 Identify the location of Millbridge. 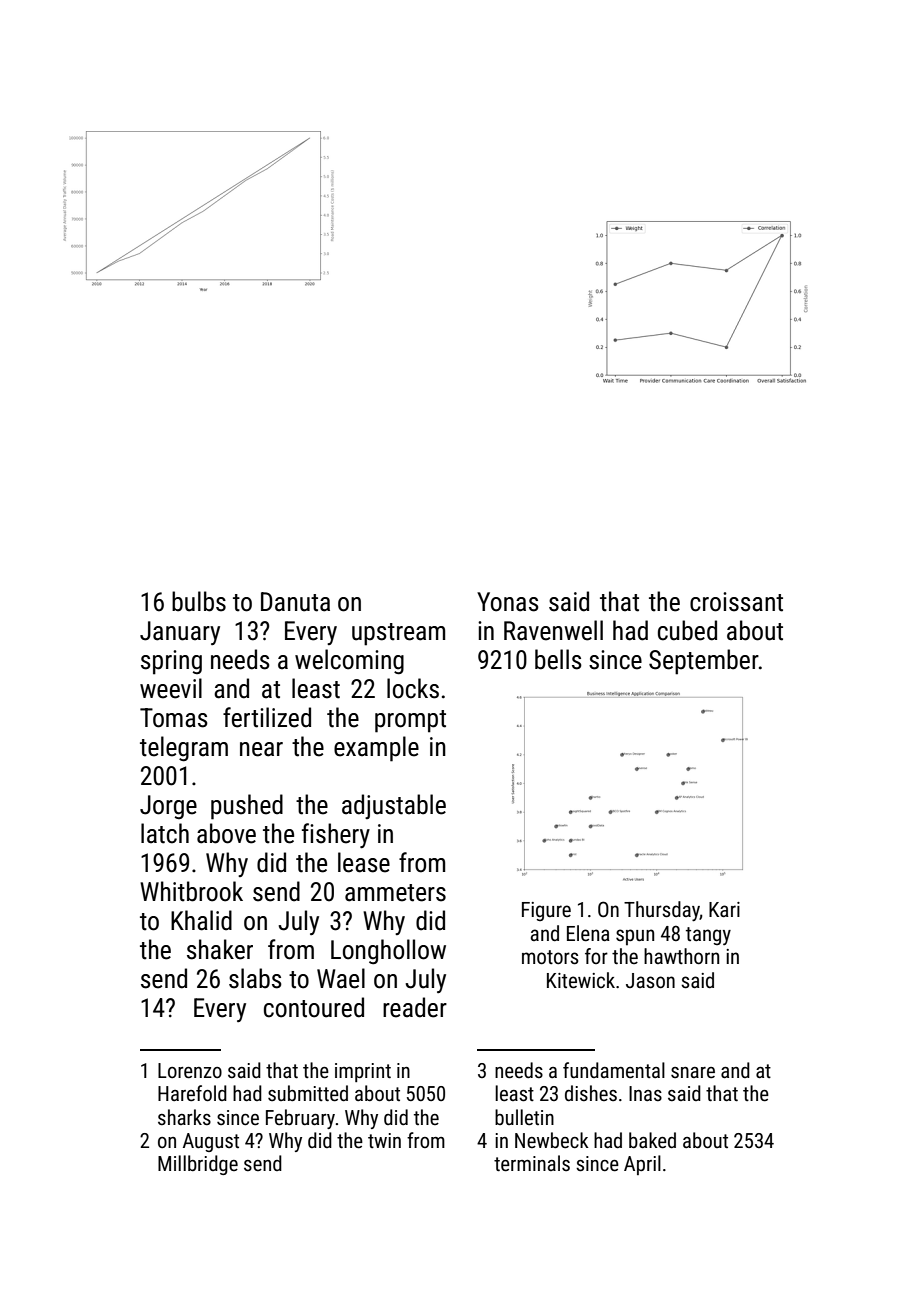
(198, 1165).
